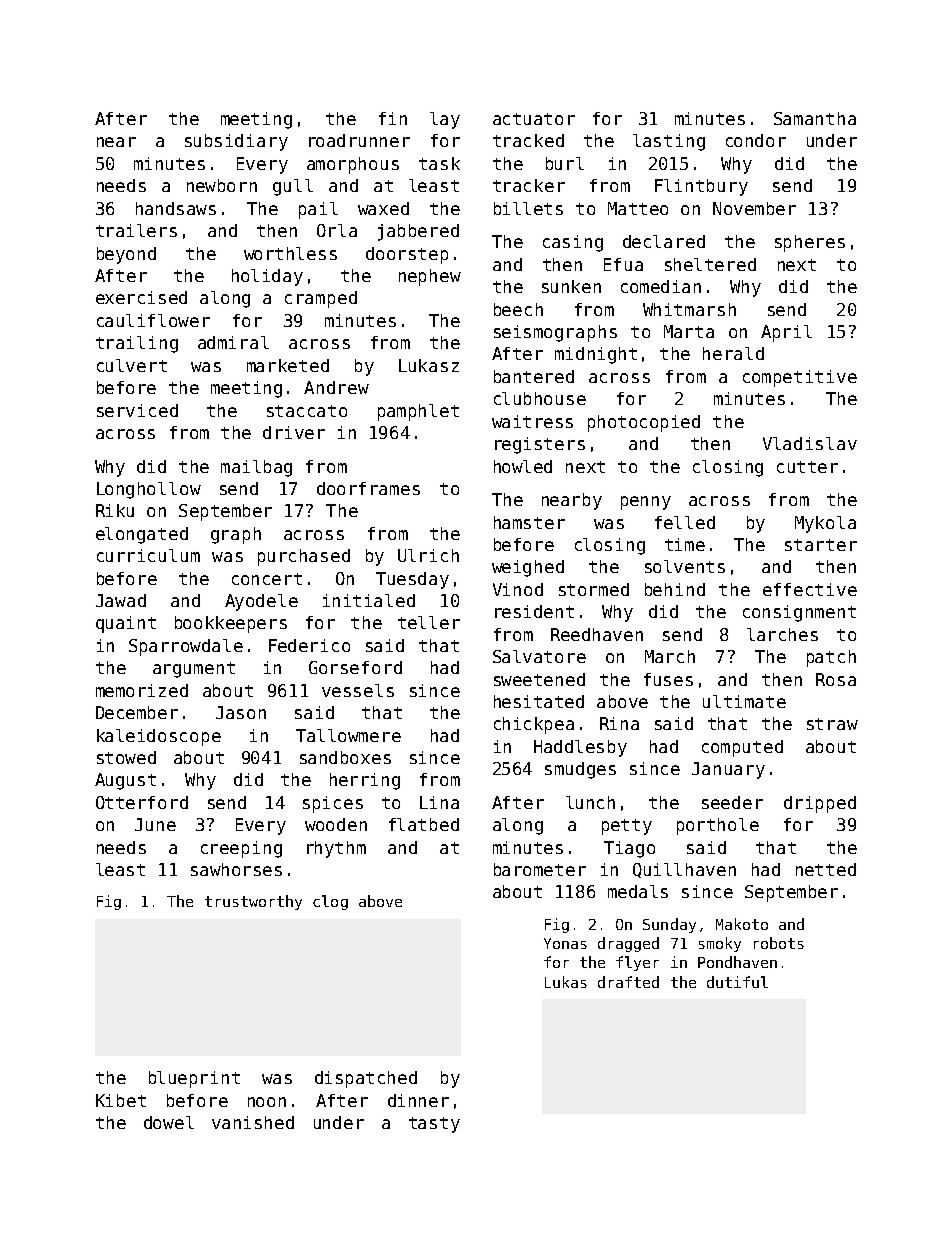 Image resolution: width=952 pixels, height=1233 pixels. I want to click on Jawad, so click(121, 600).
